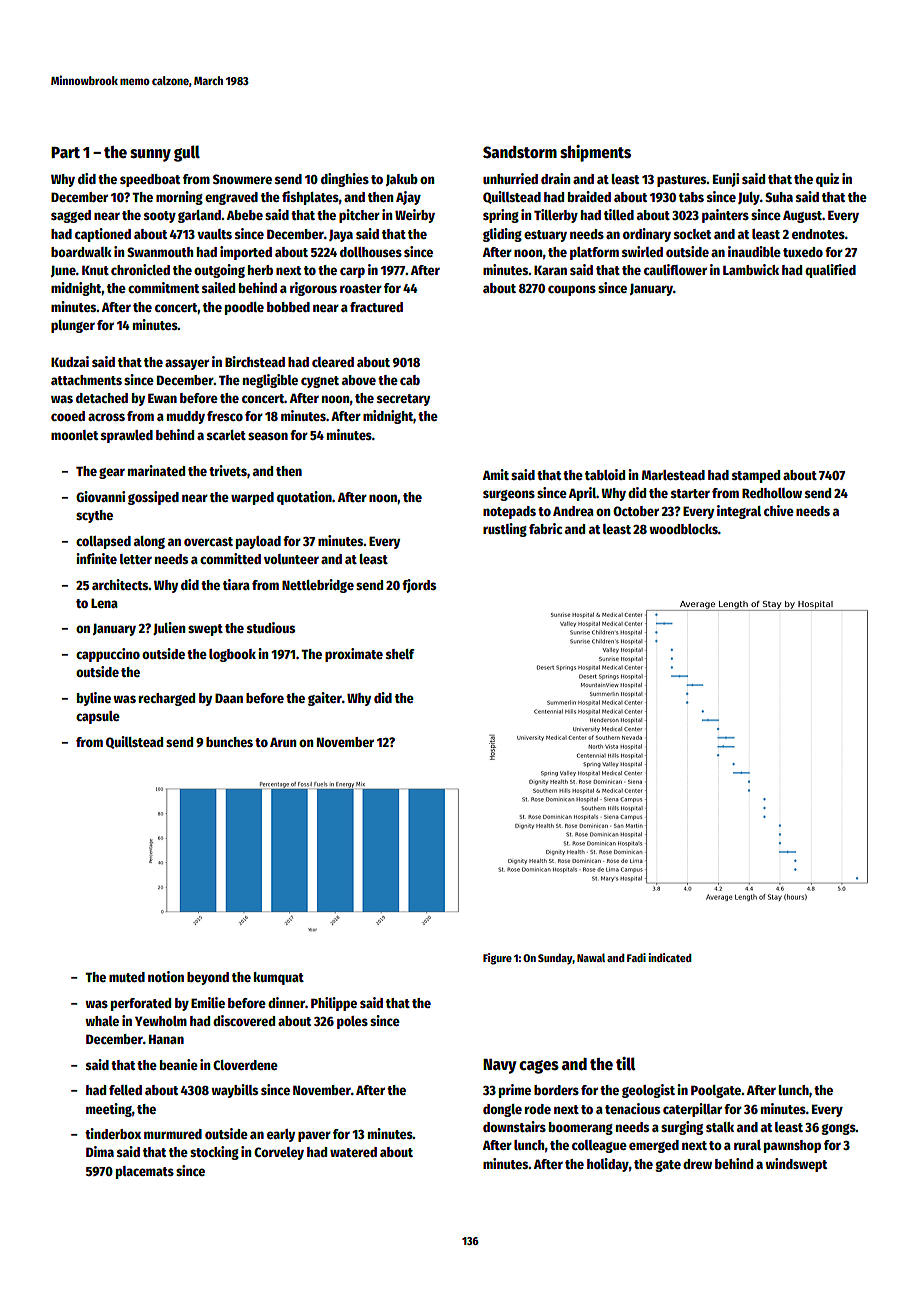 Image resolution: width=924 pixels, height=1314 pixels. Describe the element at coordinates (94, 699) in the screenshot. I see `byline` at that location.
